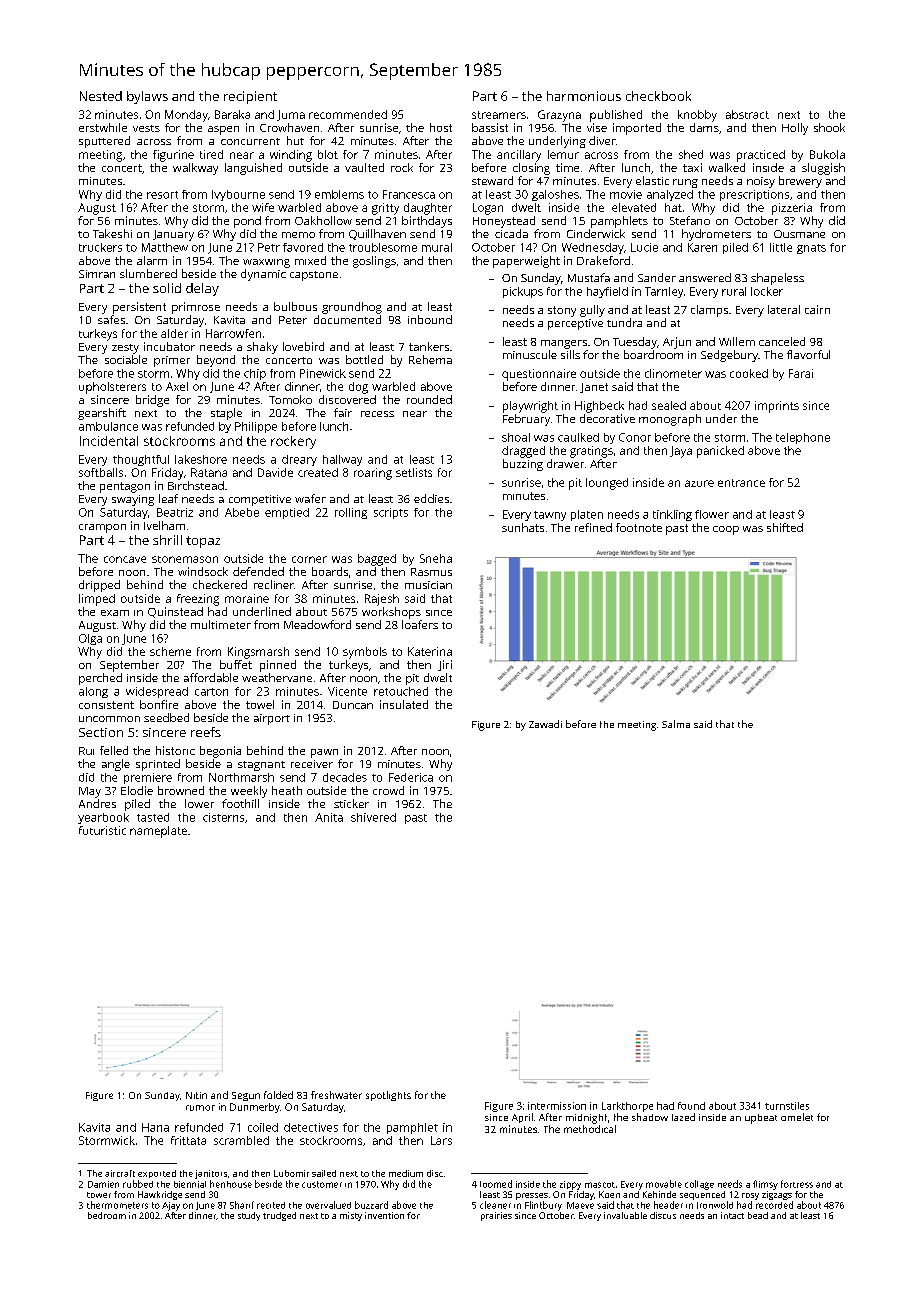 Image resolution: width=924 pixels, height=1308 pixels. Describe the element at coordinates (437, 247) in the image. I see `mural` at that location.
